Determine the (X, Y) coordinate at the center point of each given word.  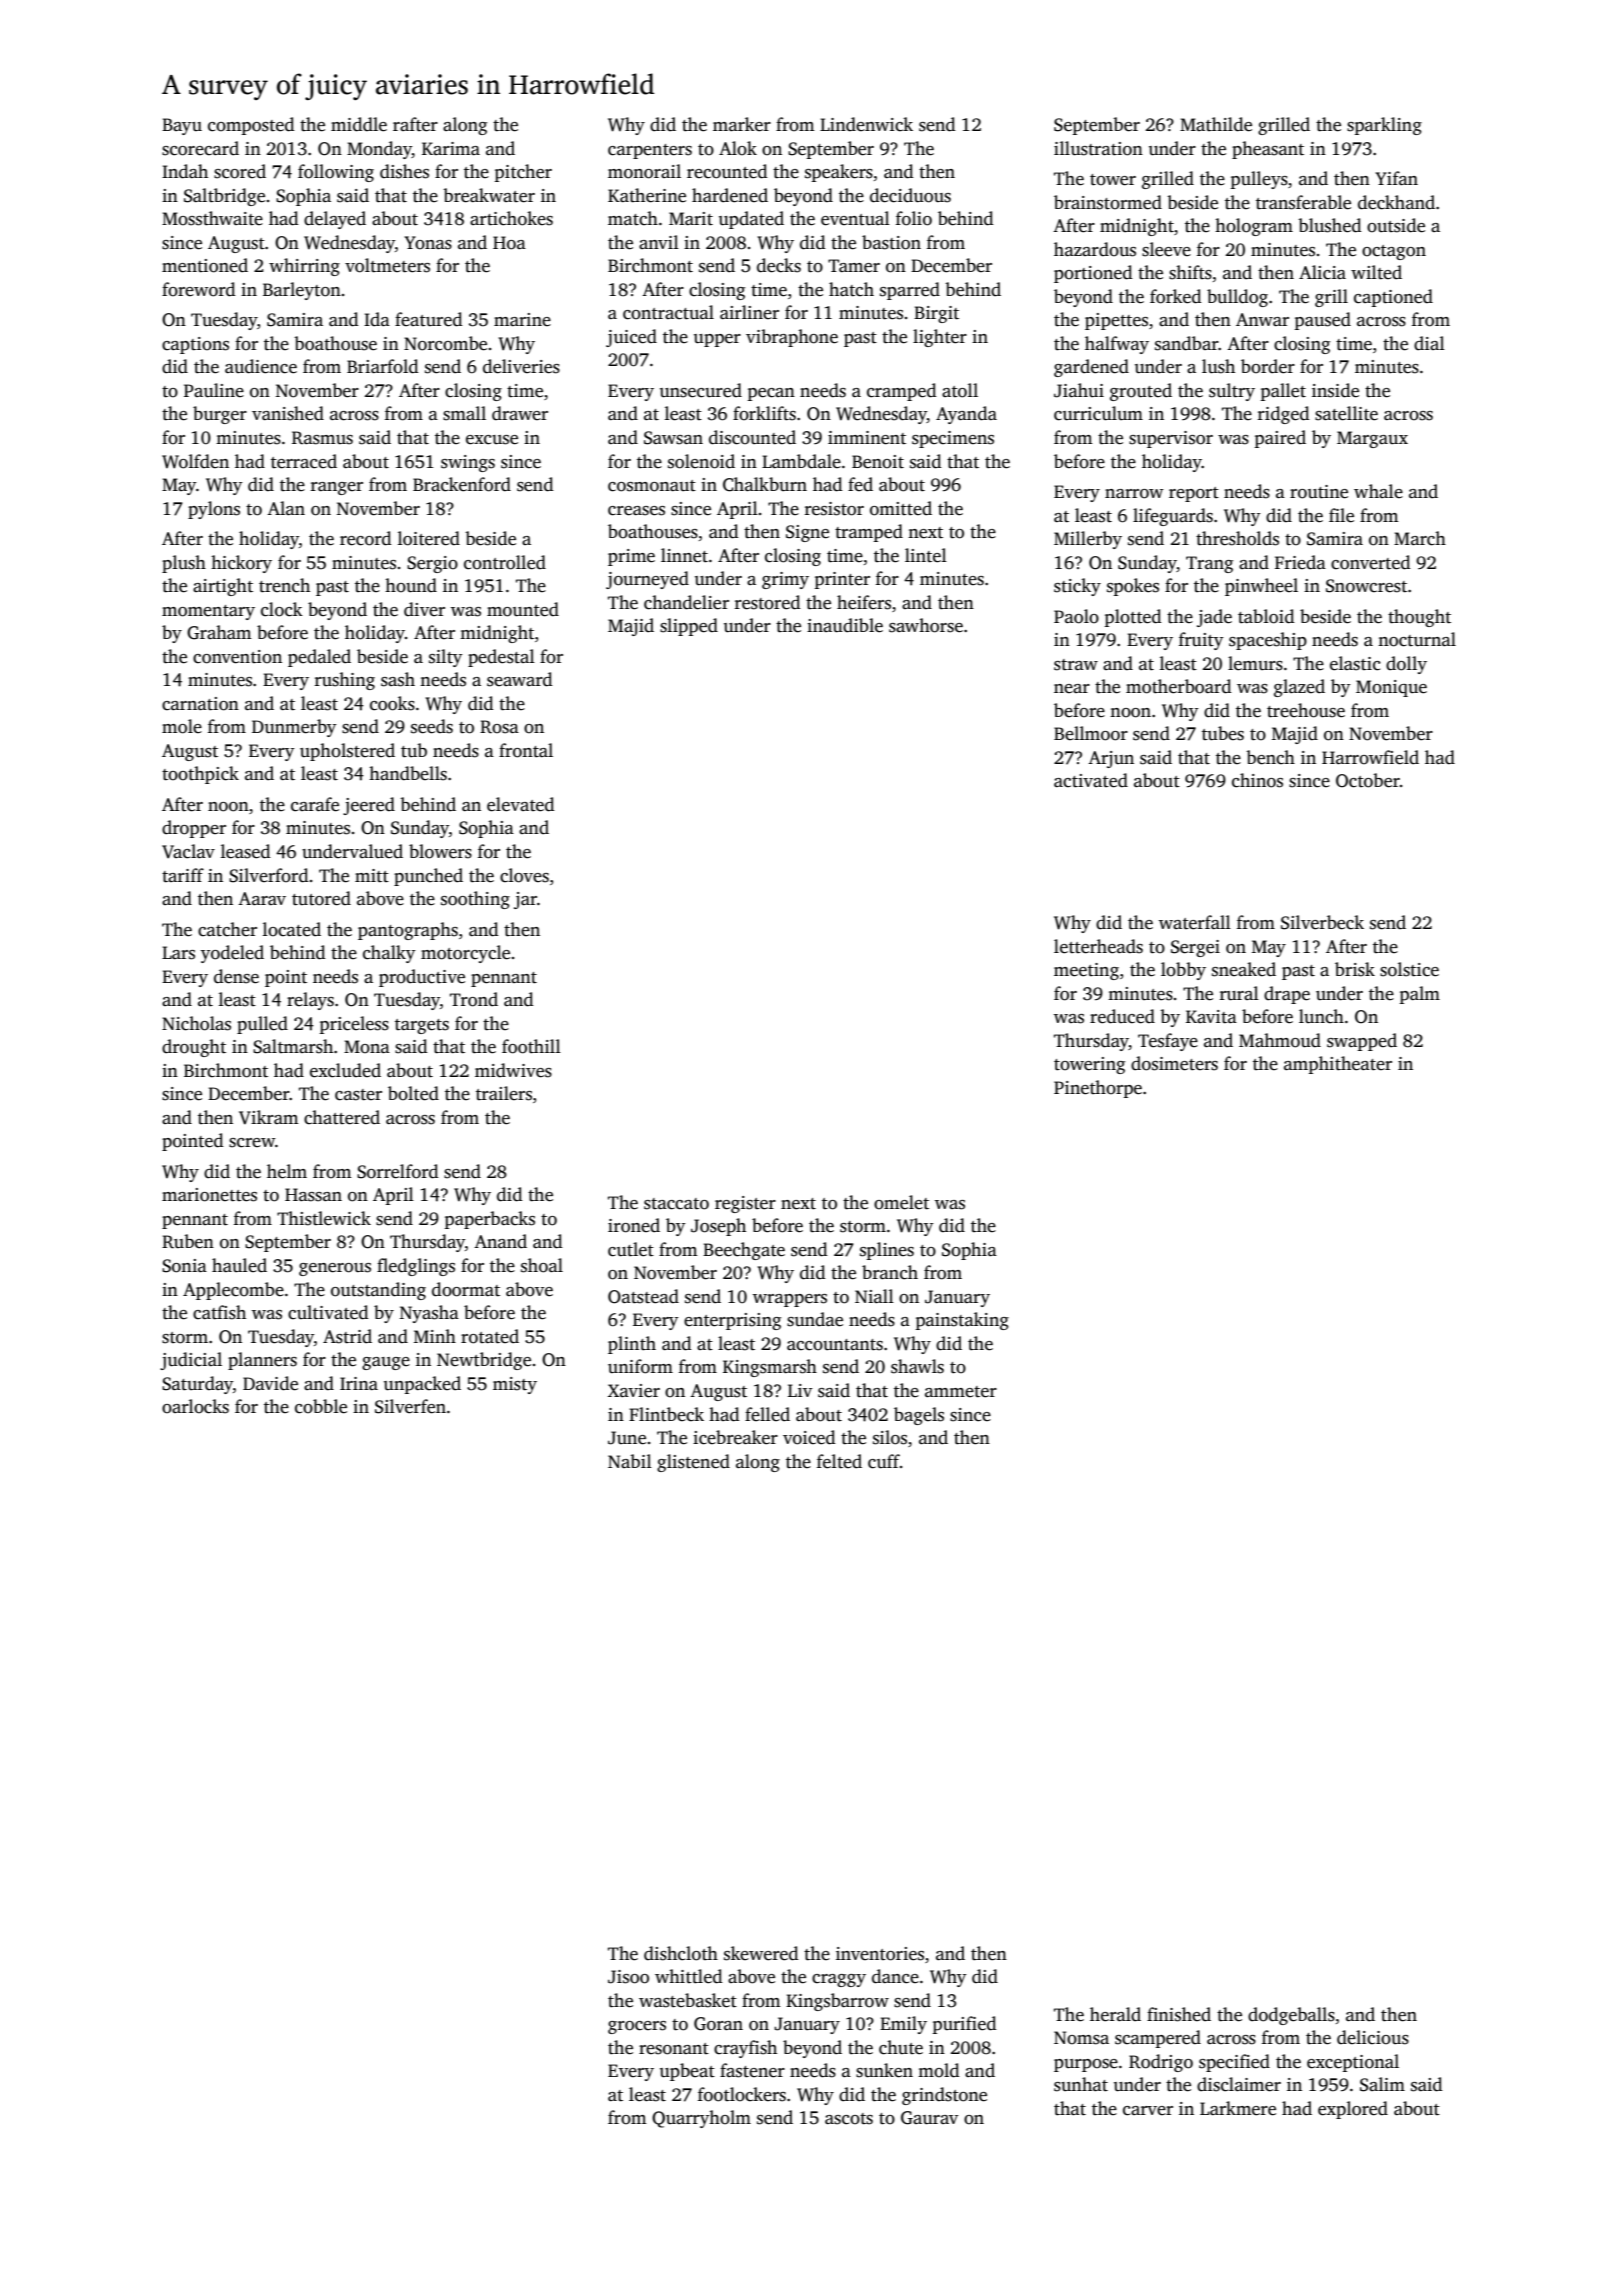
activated (1091, 780)
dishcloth (681, 1953)
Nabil (630, 1461)
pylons (214, 510)
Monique (1391, 688)
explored (1353, 2110)
